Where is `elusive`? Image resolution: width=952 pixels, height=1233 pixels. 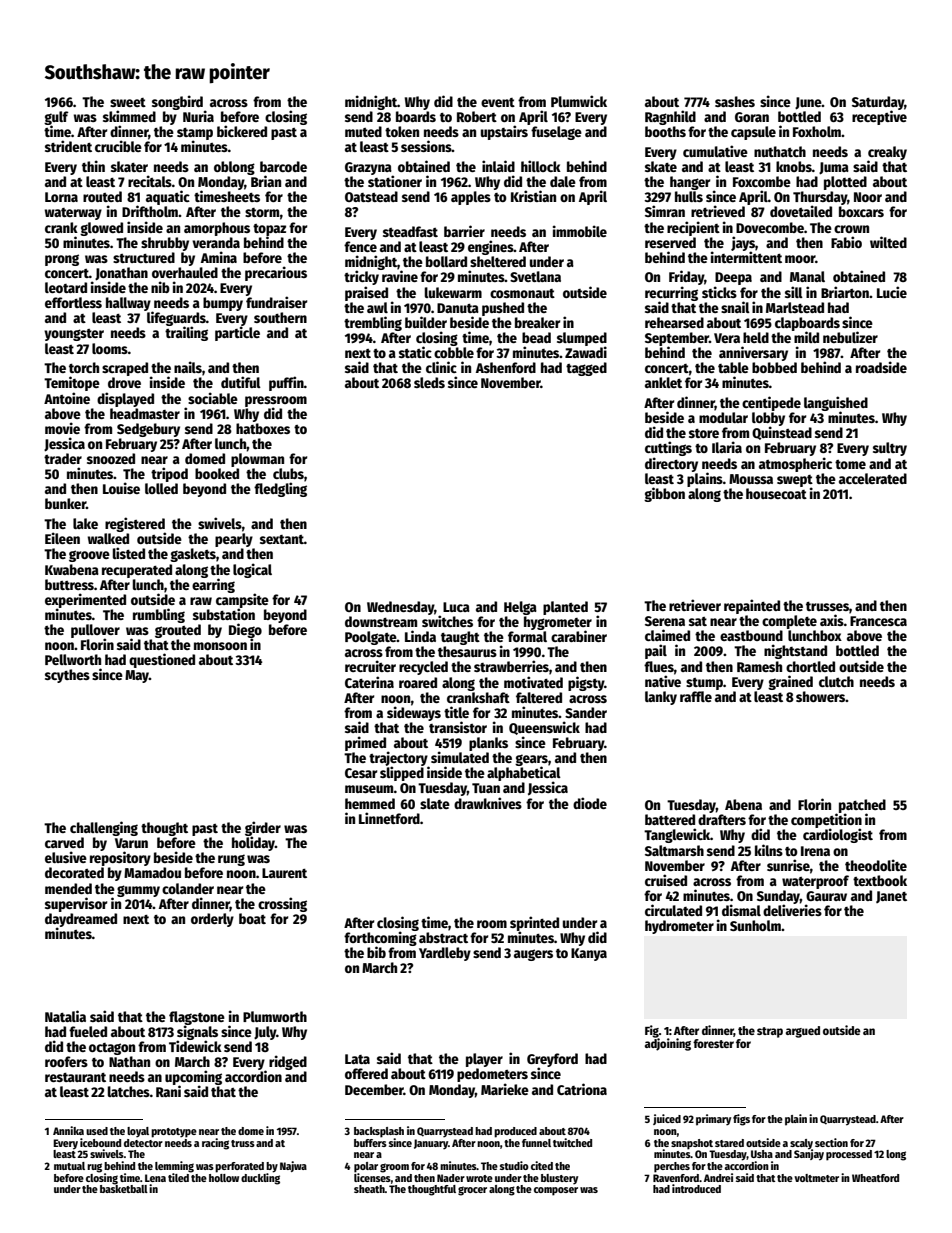 elusive is located at coordinates (66, 857).
